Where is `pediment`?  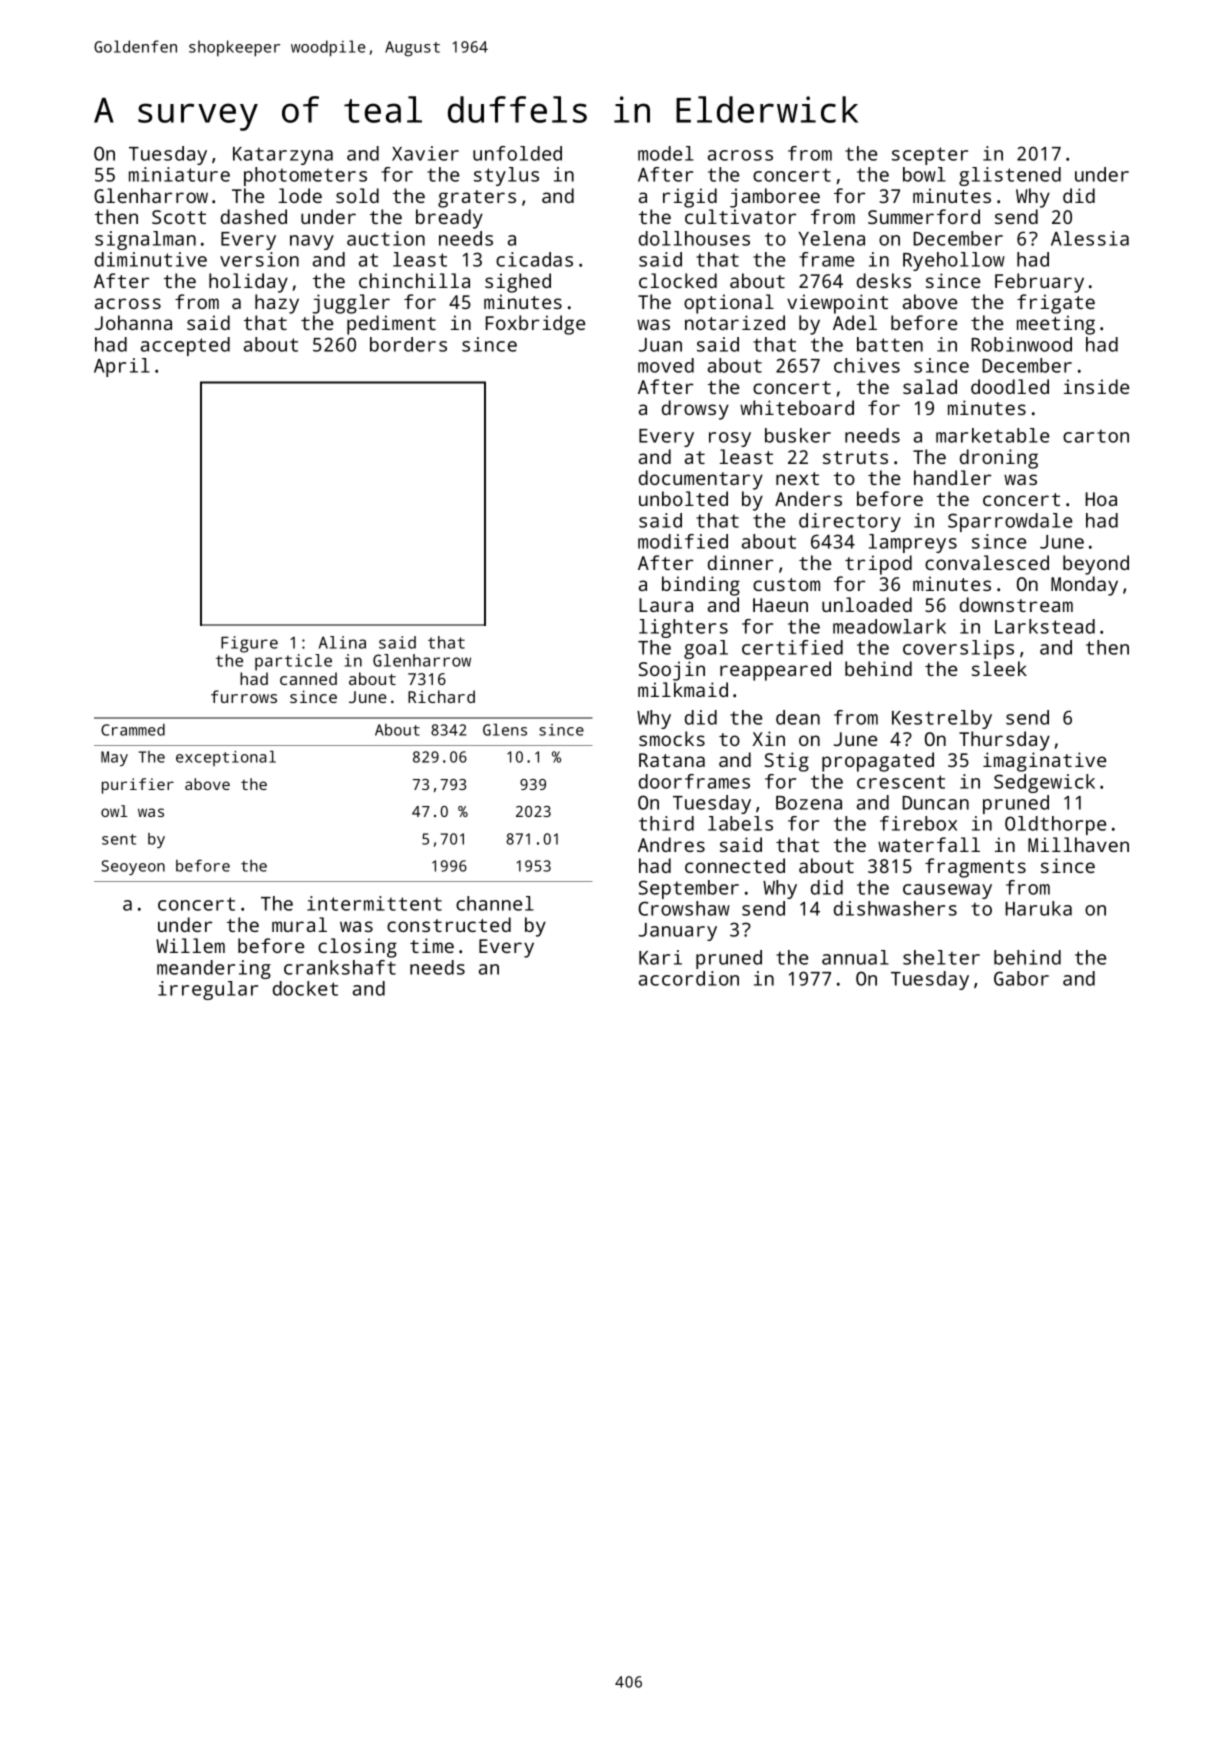 pediment is located at coordinates (391, 325).
